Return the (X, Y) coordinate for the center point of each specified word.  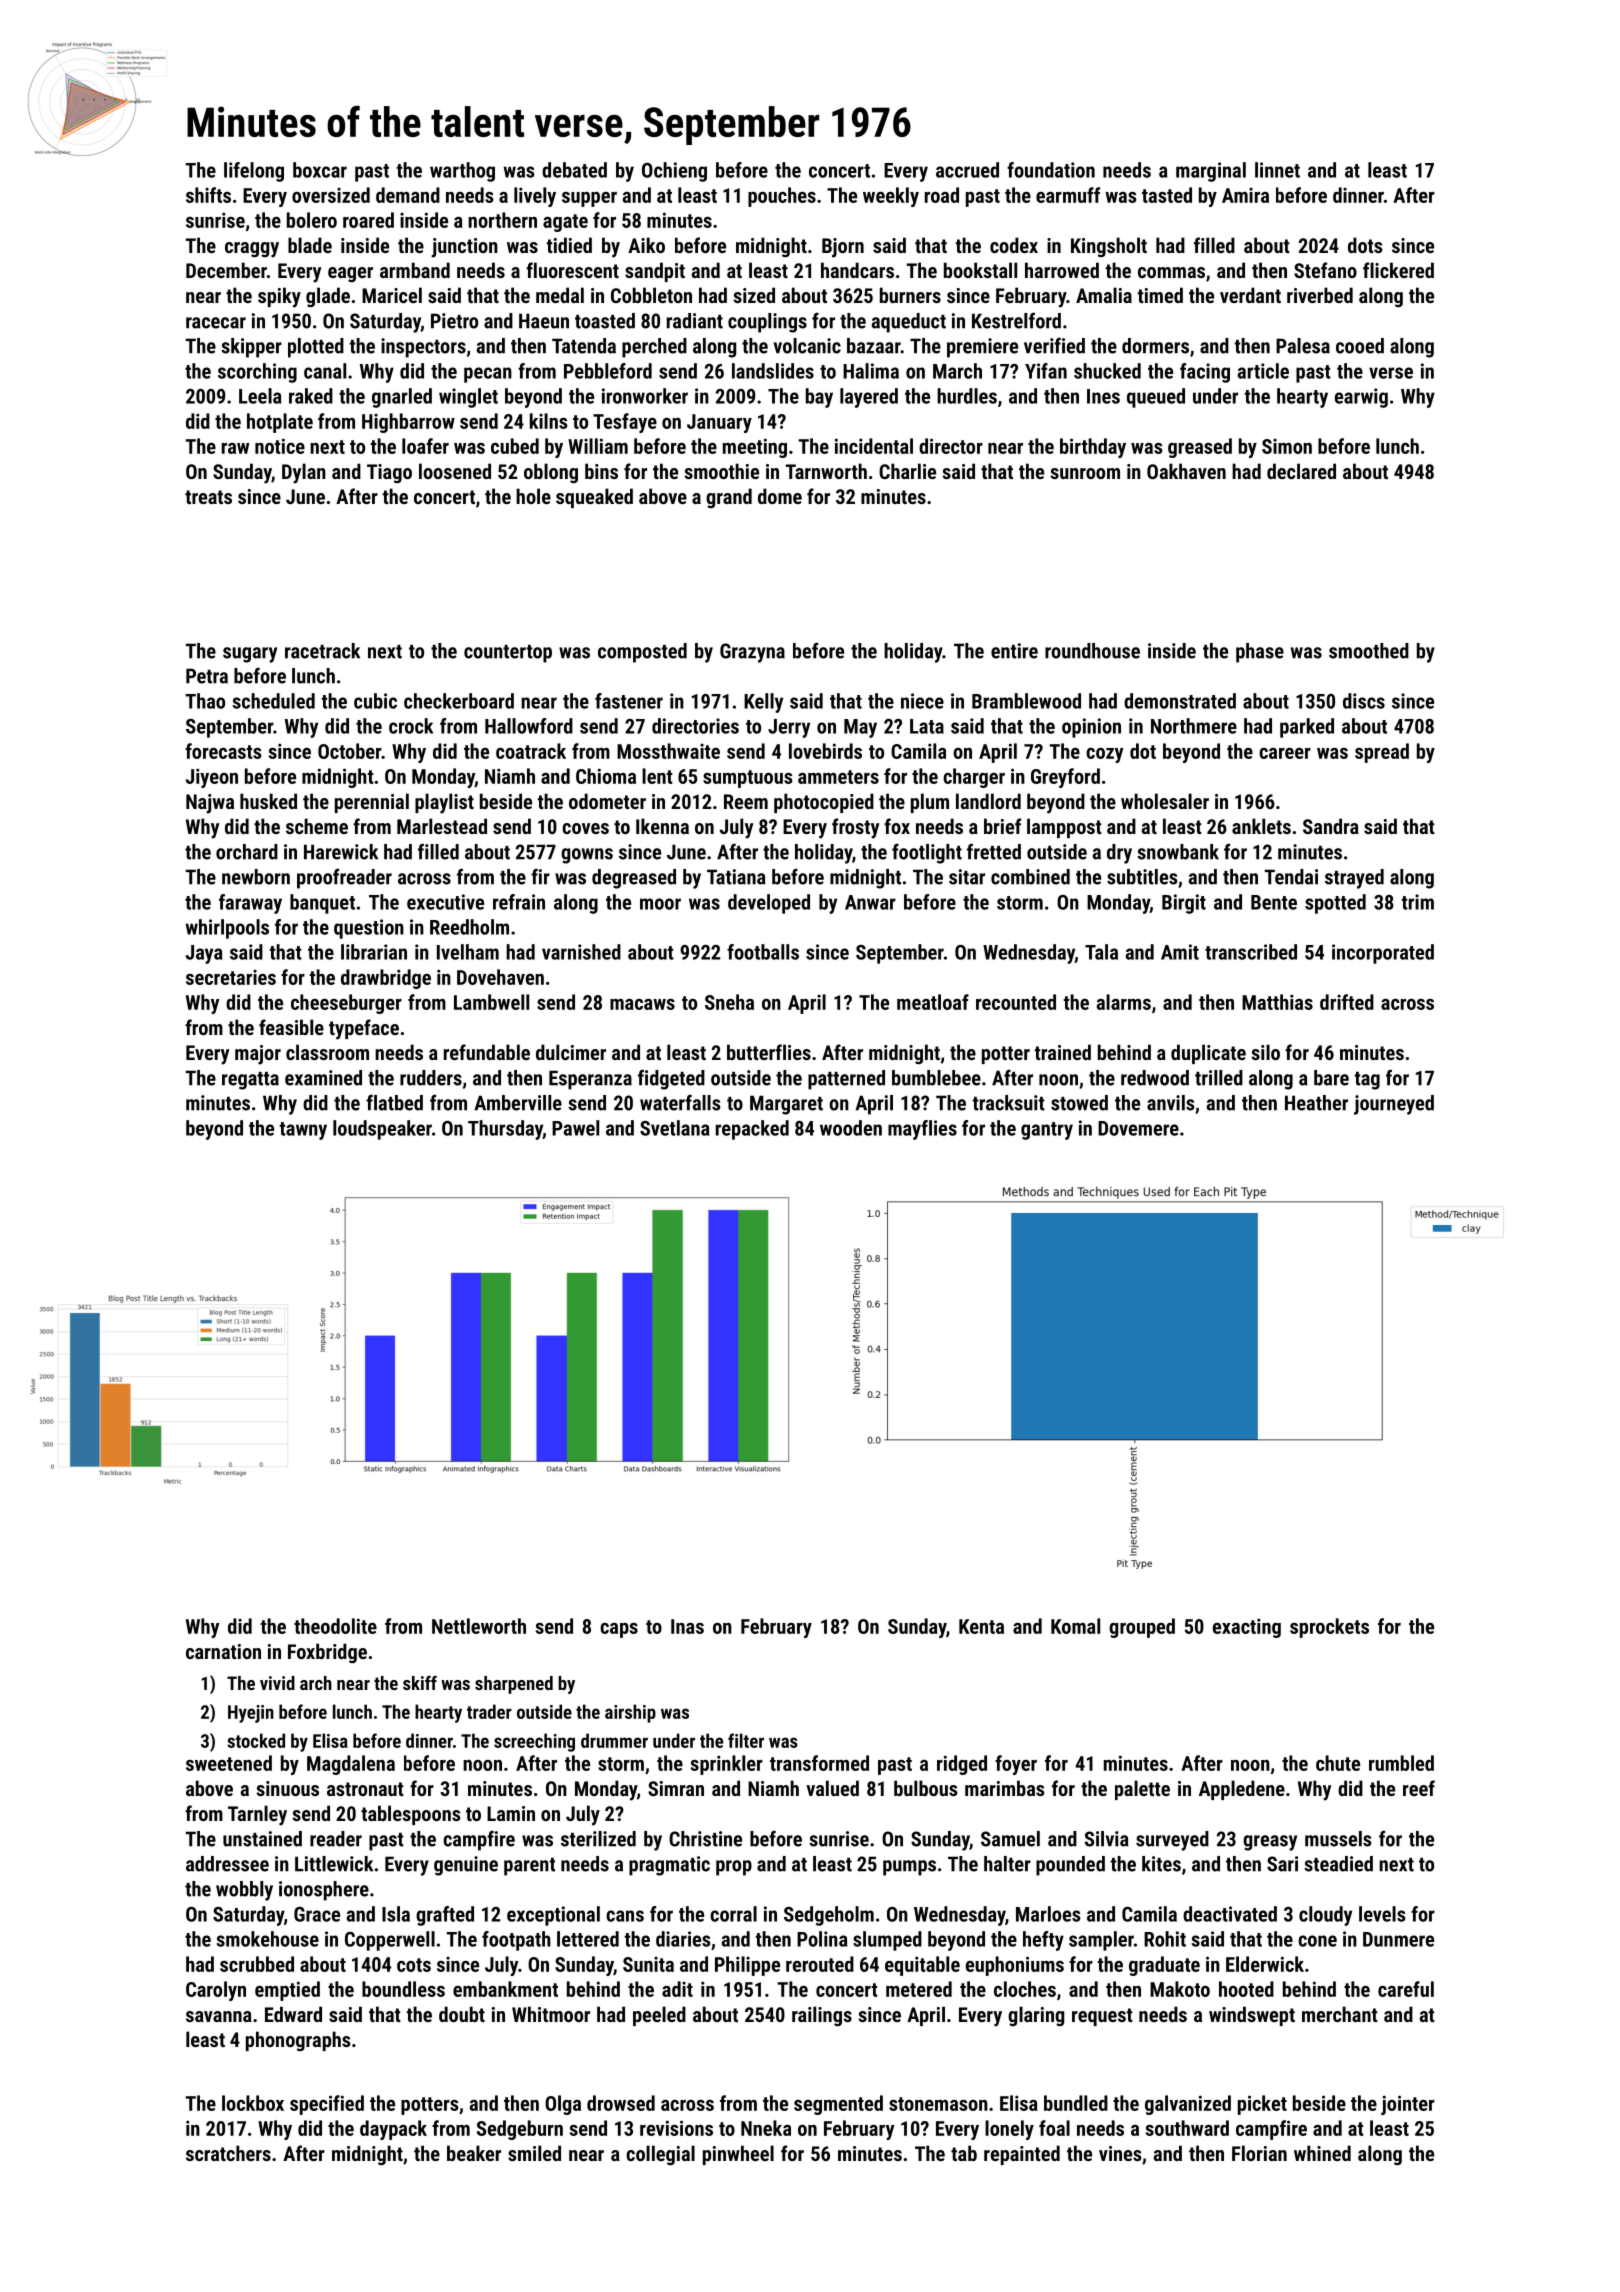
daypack (393, 2130)
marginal (1211, 172)
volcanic (807, 346)
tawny (303, 1131)
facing (1205, 373)
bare (1331, 1078)
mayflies (922, 1130)
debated (574, 170)
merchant (1340, 2014)
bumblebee (936, 1078)
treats (208, 497)
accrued (967, 170)
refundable (487, 1052)
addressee (227, 1864)
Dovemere (1138, 1128)
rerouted (820, 1964)
